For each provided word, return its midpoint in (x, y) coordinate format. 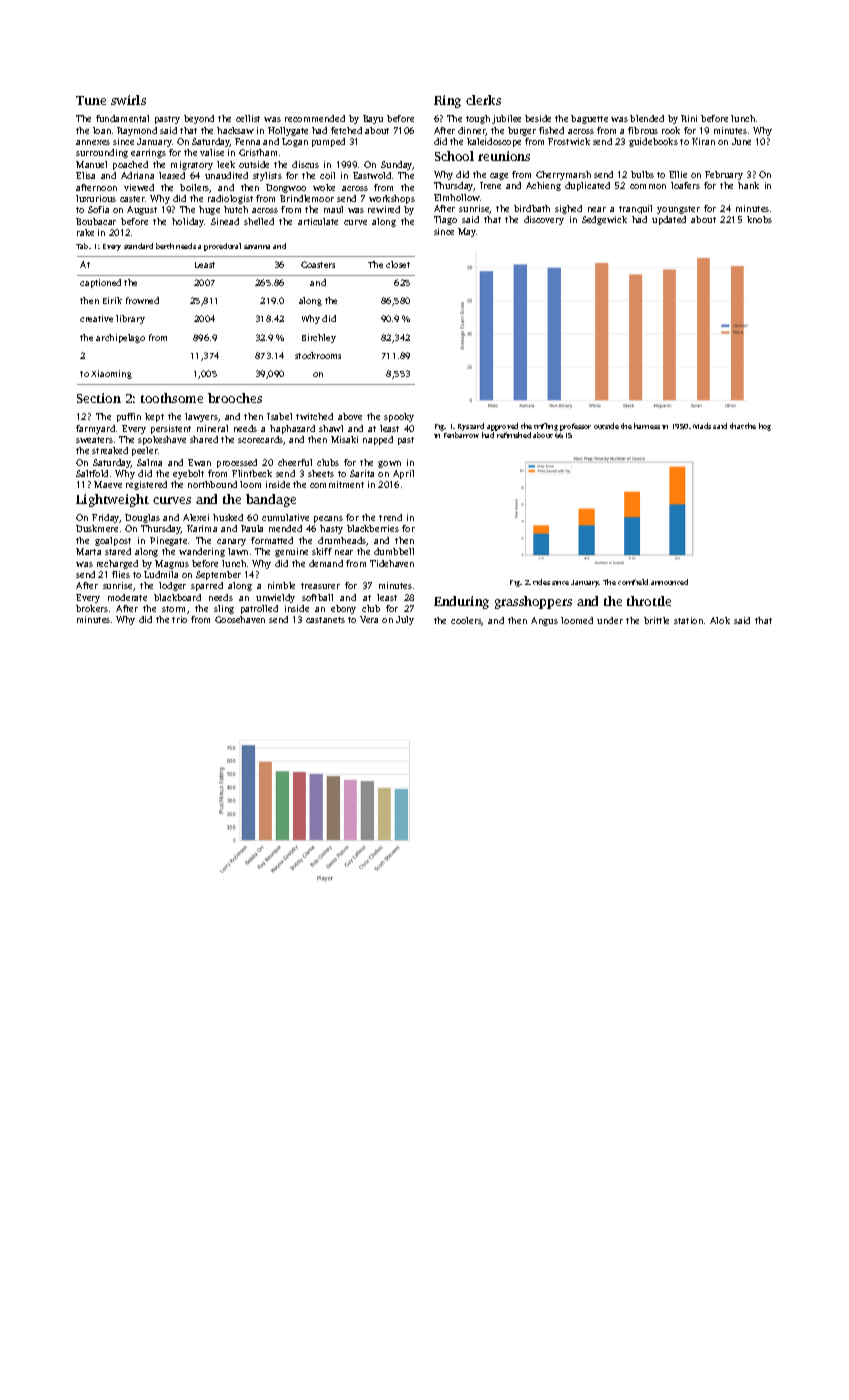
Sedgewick (604, 220)
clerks (483, 100)
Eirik (112, 300)
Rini (689, 118)
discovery (544, 220)
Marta (88, 551)
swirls (128, 100)
